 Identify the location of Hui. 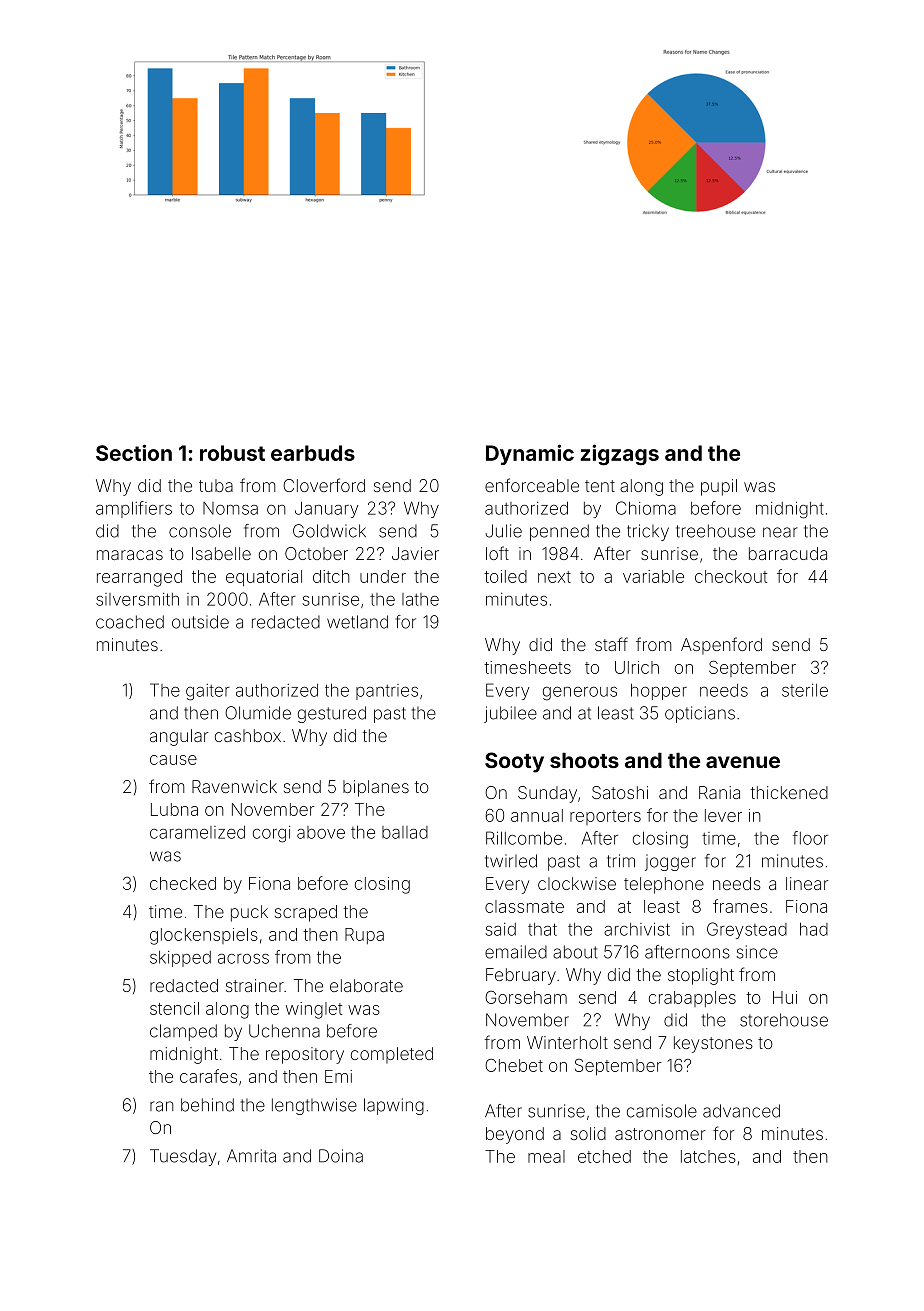
(785, 997).
